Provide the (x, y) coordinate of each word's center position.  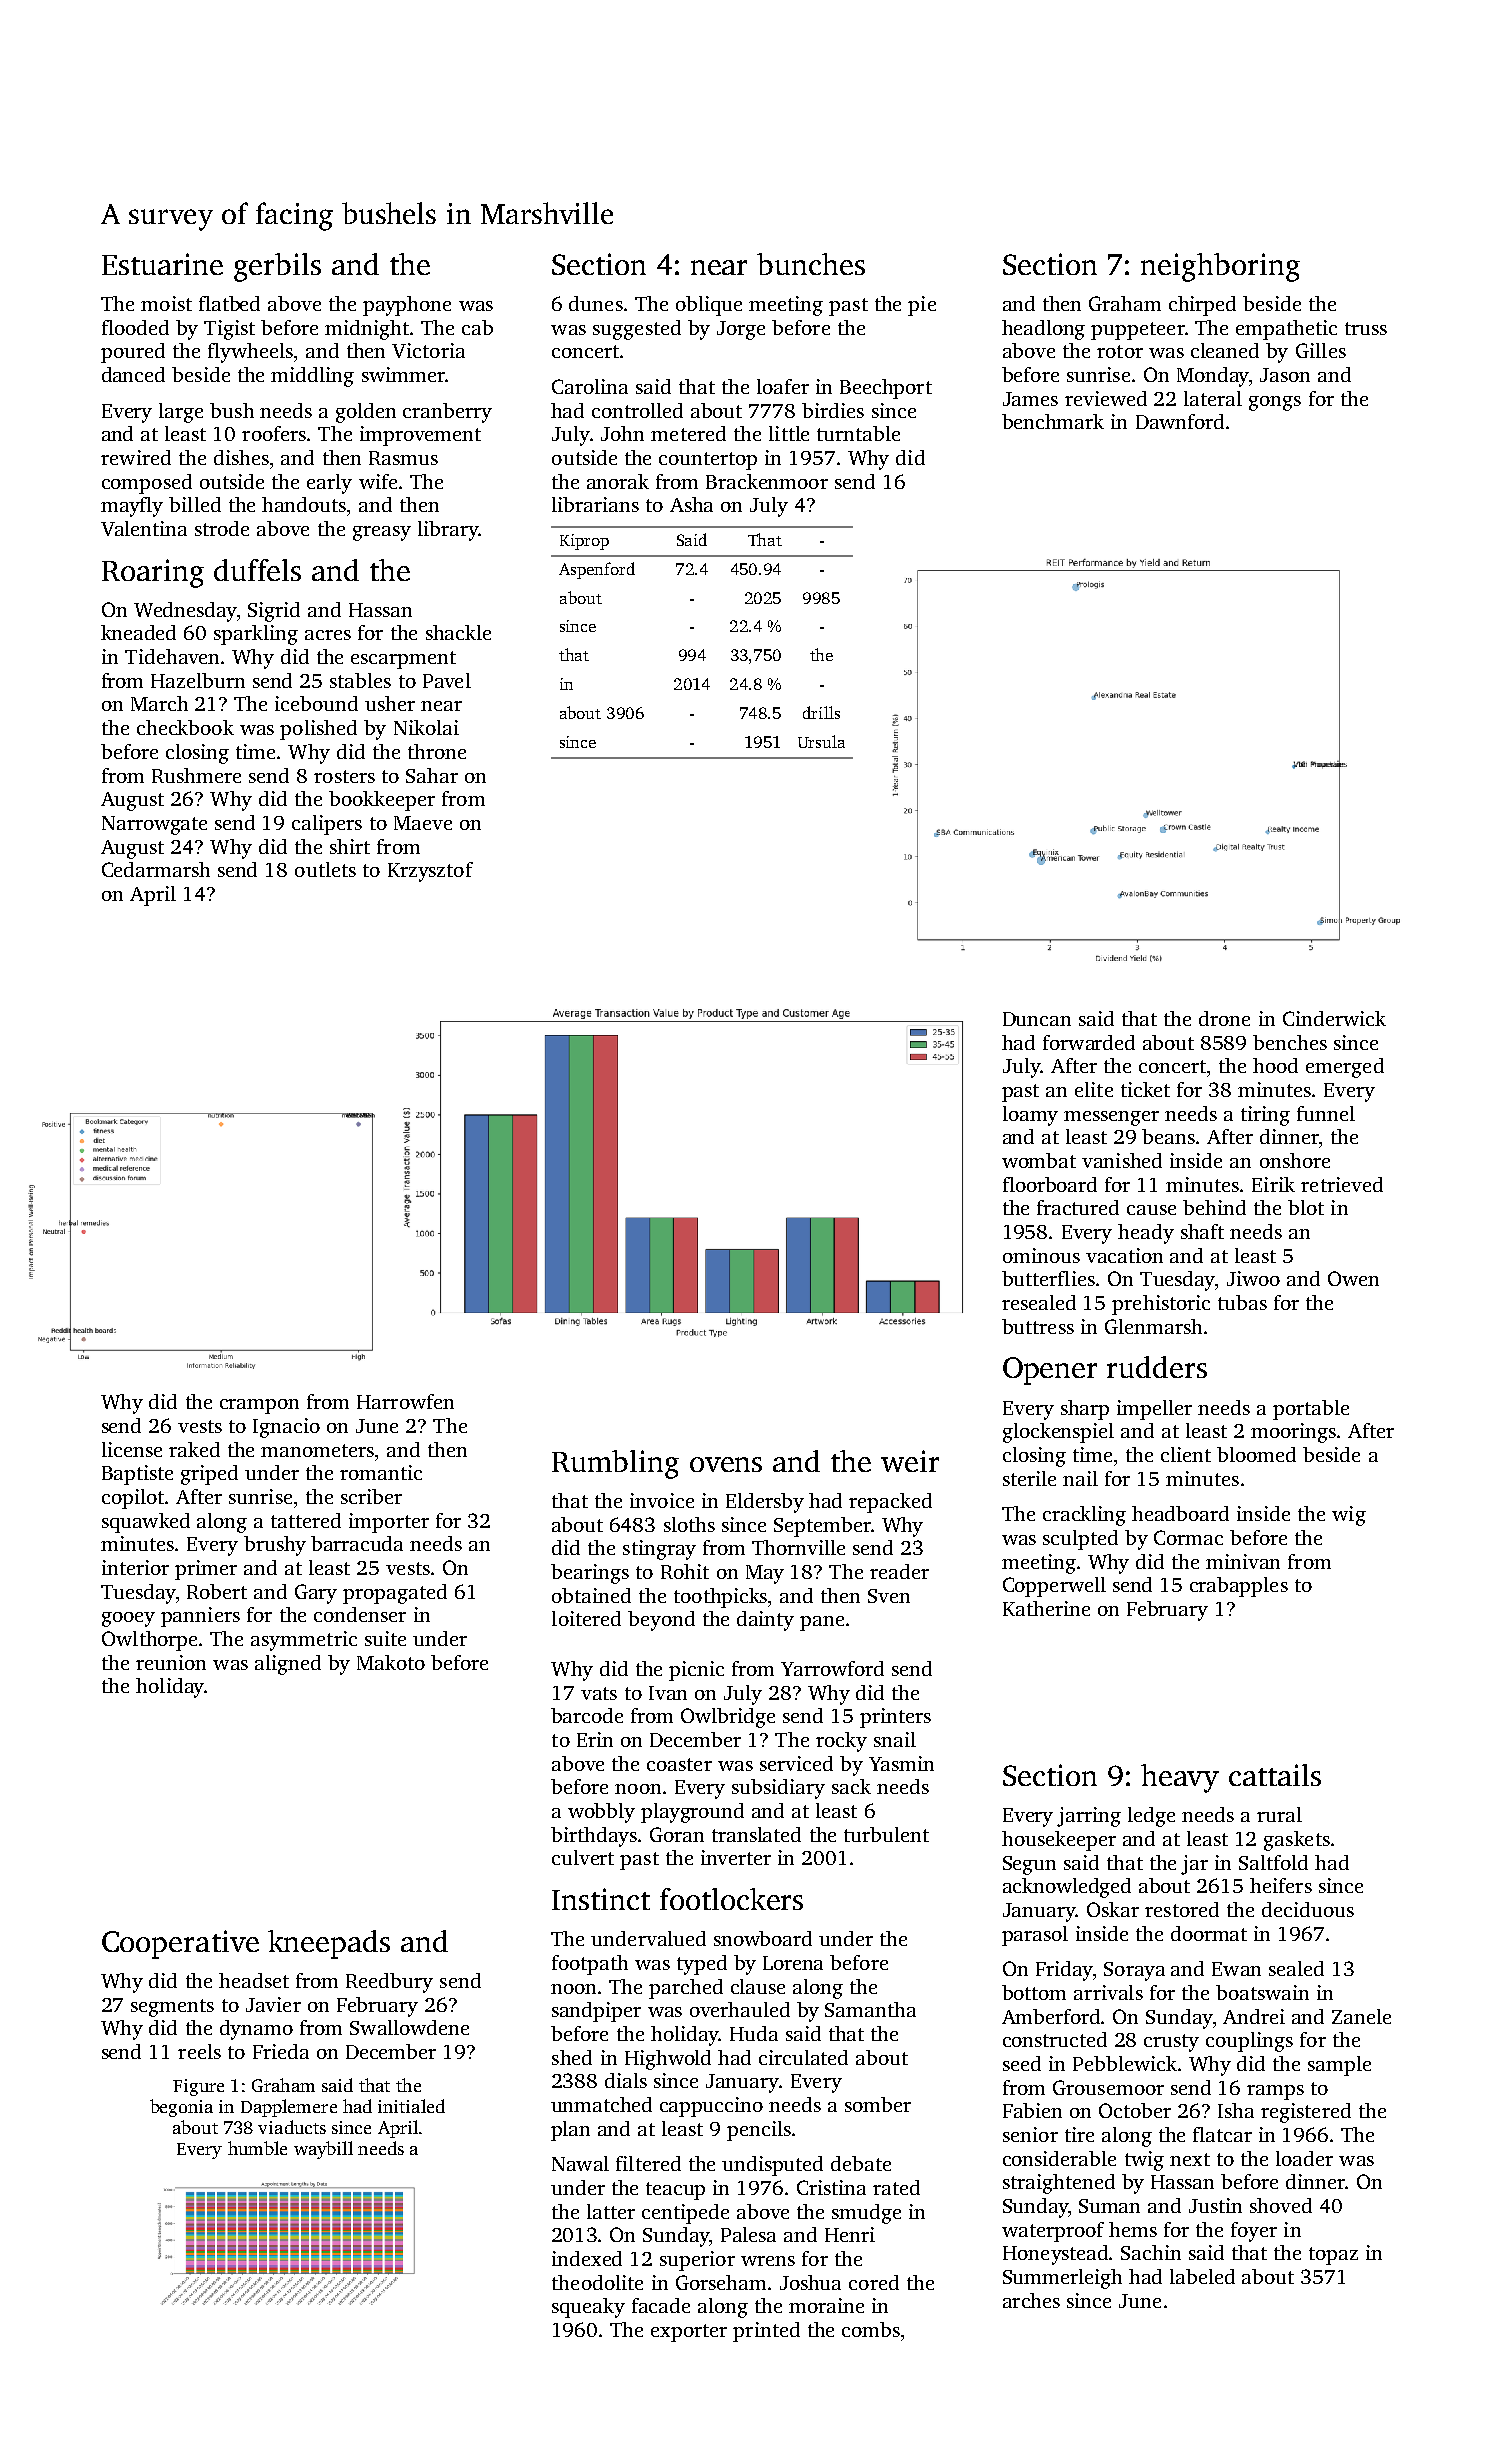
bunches (811, 264)
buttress (1038, 1326)
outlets (325, 869)
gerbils (277, 267)
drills (821, 712)
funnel (1326, 1113)
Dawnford (1180, 421)
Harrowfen (405, 1401)
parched (686, 1989)
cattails (1275, 1775)
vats (599, 1693)
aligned (288, 1665)
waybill (323, 2150)
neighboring (1220, 267)
